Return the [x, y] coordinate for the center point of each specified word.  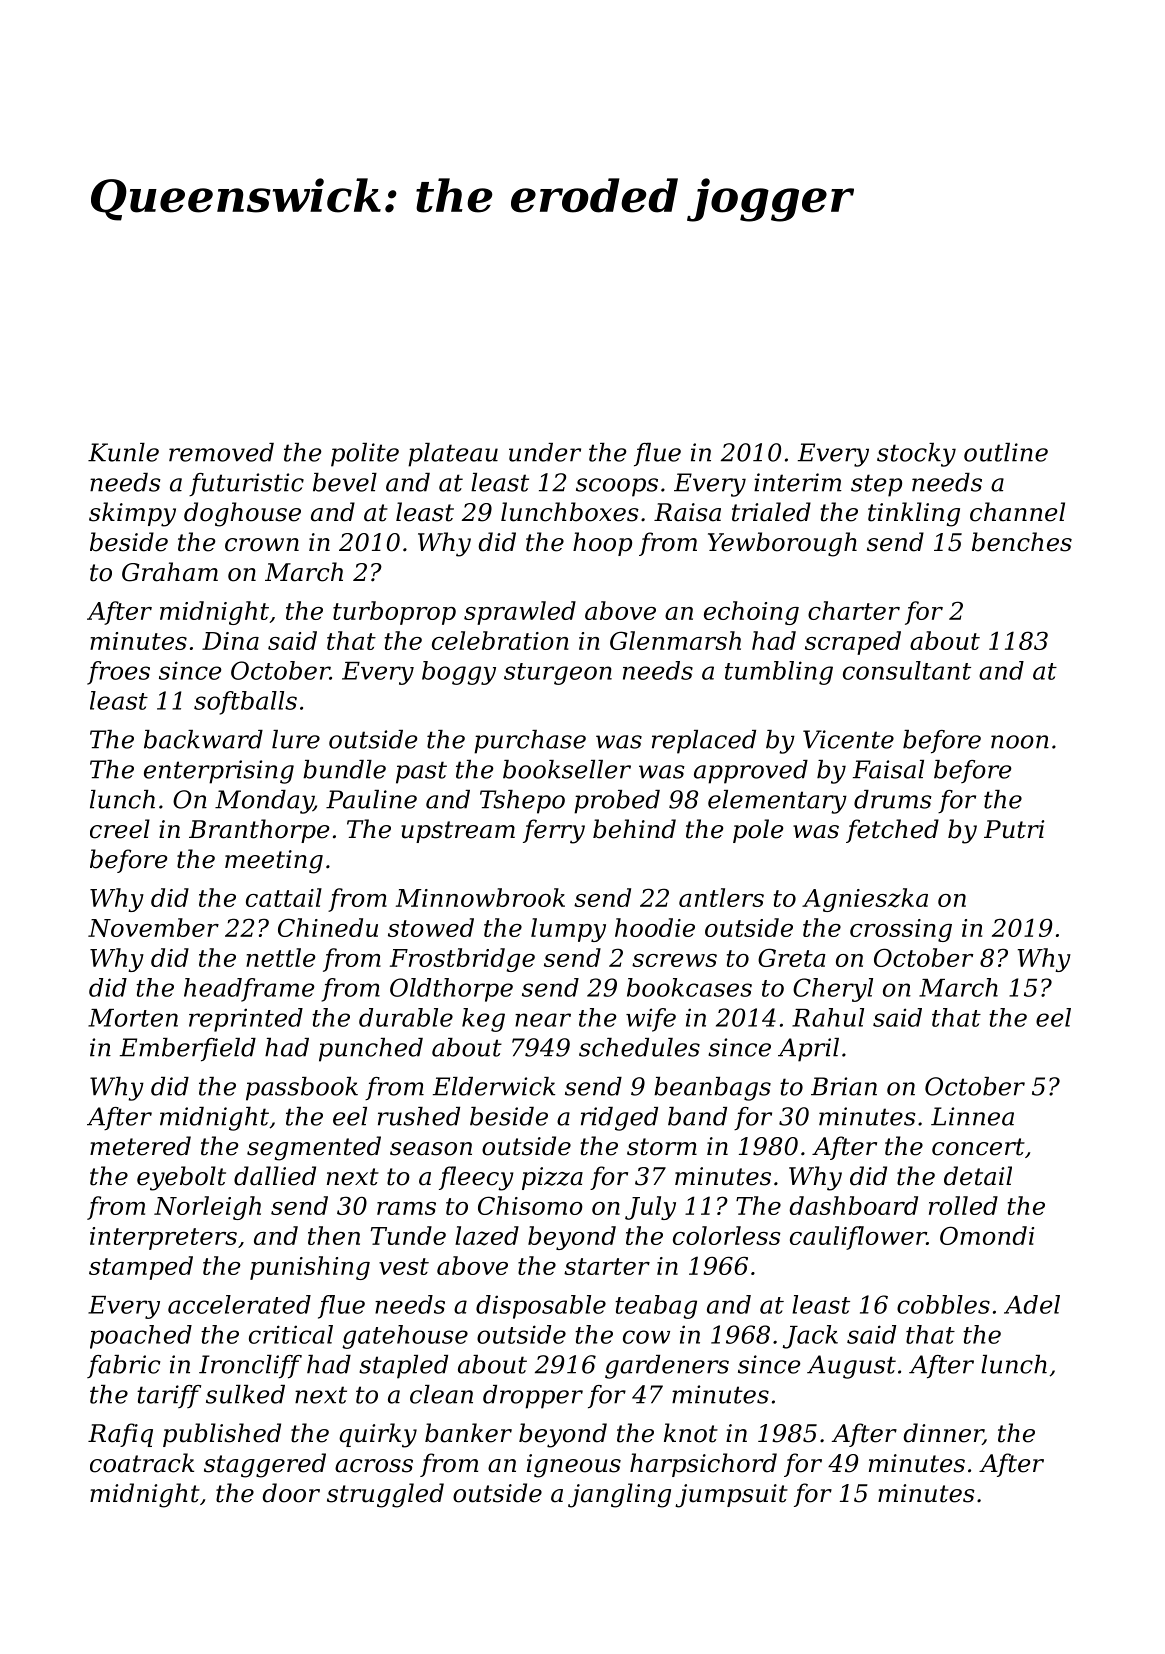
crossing [901, 930]
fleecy [476, 1178]
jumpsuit [731, 1496]
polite [365, 455]
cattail [284, 897]
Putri [1014, 829]
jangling [619, 1495]
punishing [310, 1268]
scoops [617, 487]
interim [798, 482]
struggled [385, 1495]
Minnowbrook [480, 897]
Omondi [987, 1235]
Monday [264, 802]
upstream [458, 832]
